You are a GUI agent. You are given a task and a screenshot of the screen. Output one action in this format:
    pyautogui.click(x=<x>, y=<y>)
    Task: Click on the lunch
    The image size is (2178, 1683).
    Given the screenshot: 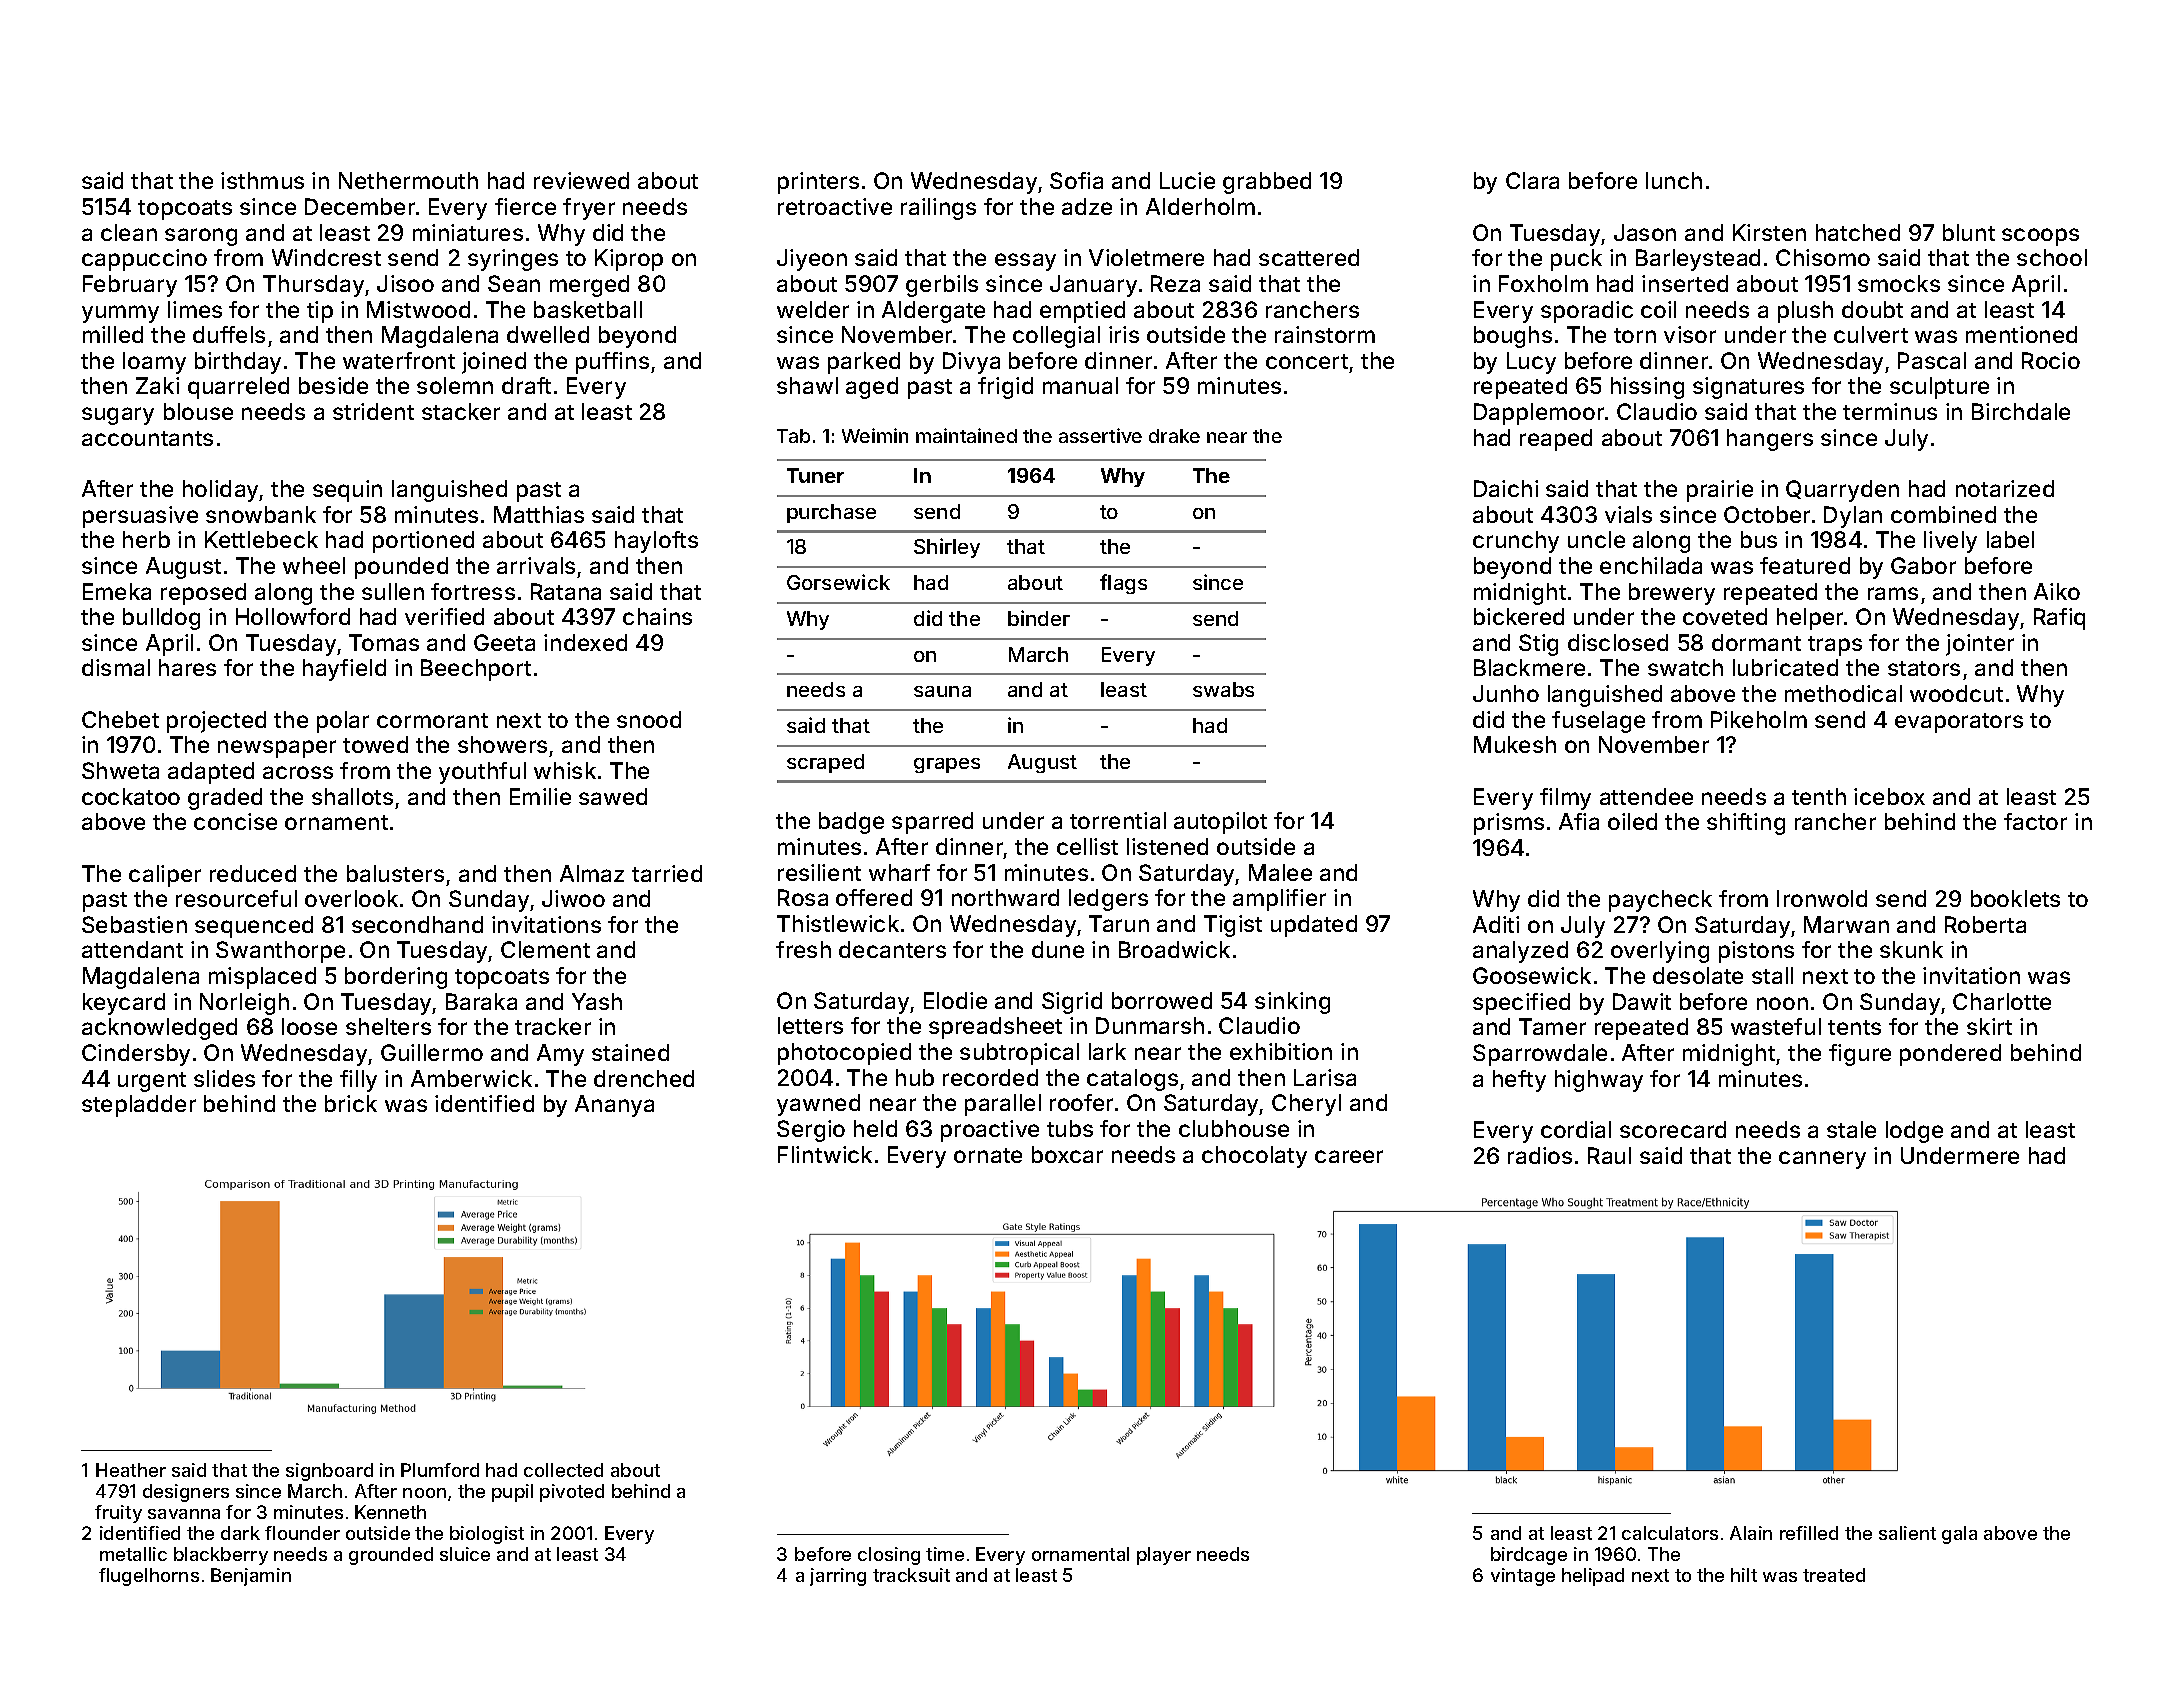 What is the action you would take?
    pyautogui.click(x=1674, y=180)
